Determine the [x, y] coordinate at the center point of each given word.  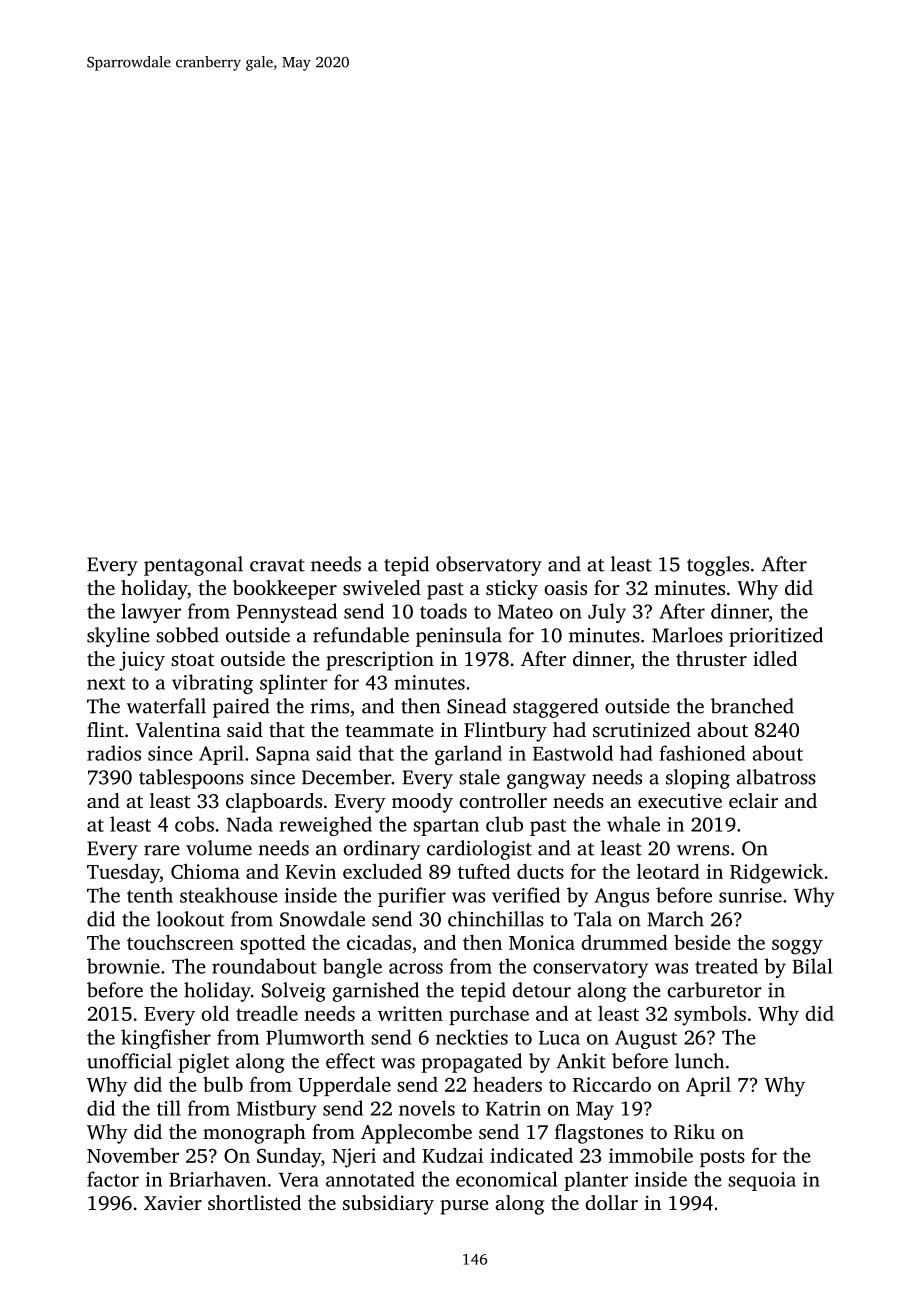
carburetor [714, 990]
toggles [718, 566]
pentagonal [193, 566]
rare [162, 850]
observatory [489, 566]
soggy [797, 947]
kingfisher [166, 1039]
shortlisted [254, 1202]
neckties [472, 1037]
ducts [540, 871]
